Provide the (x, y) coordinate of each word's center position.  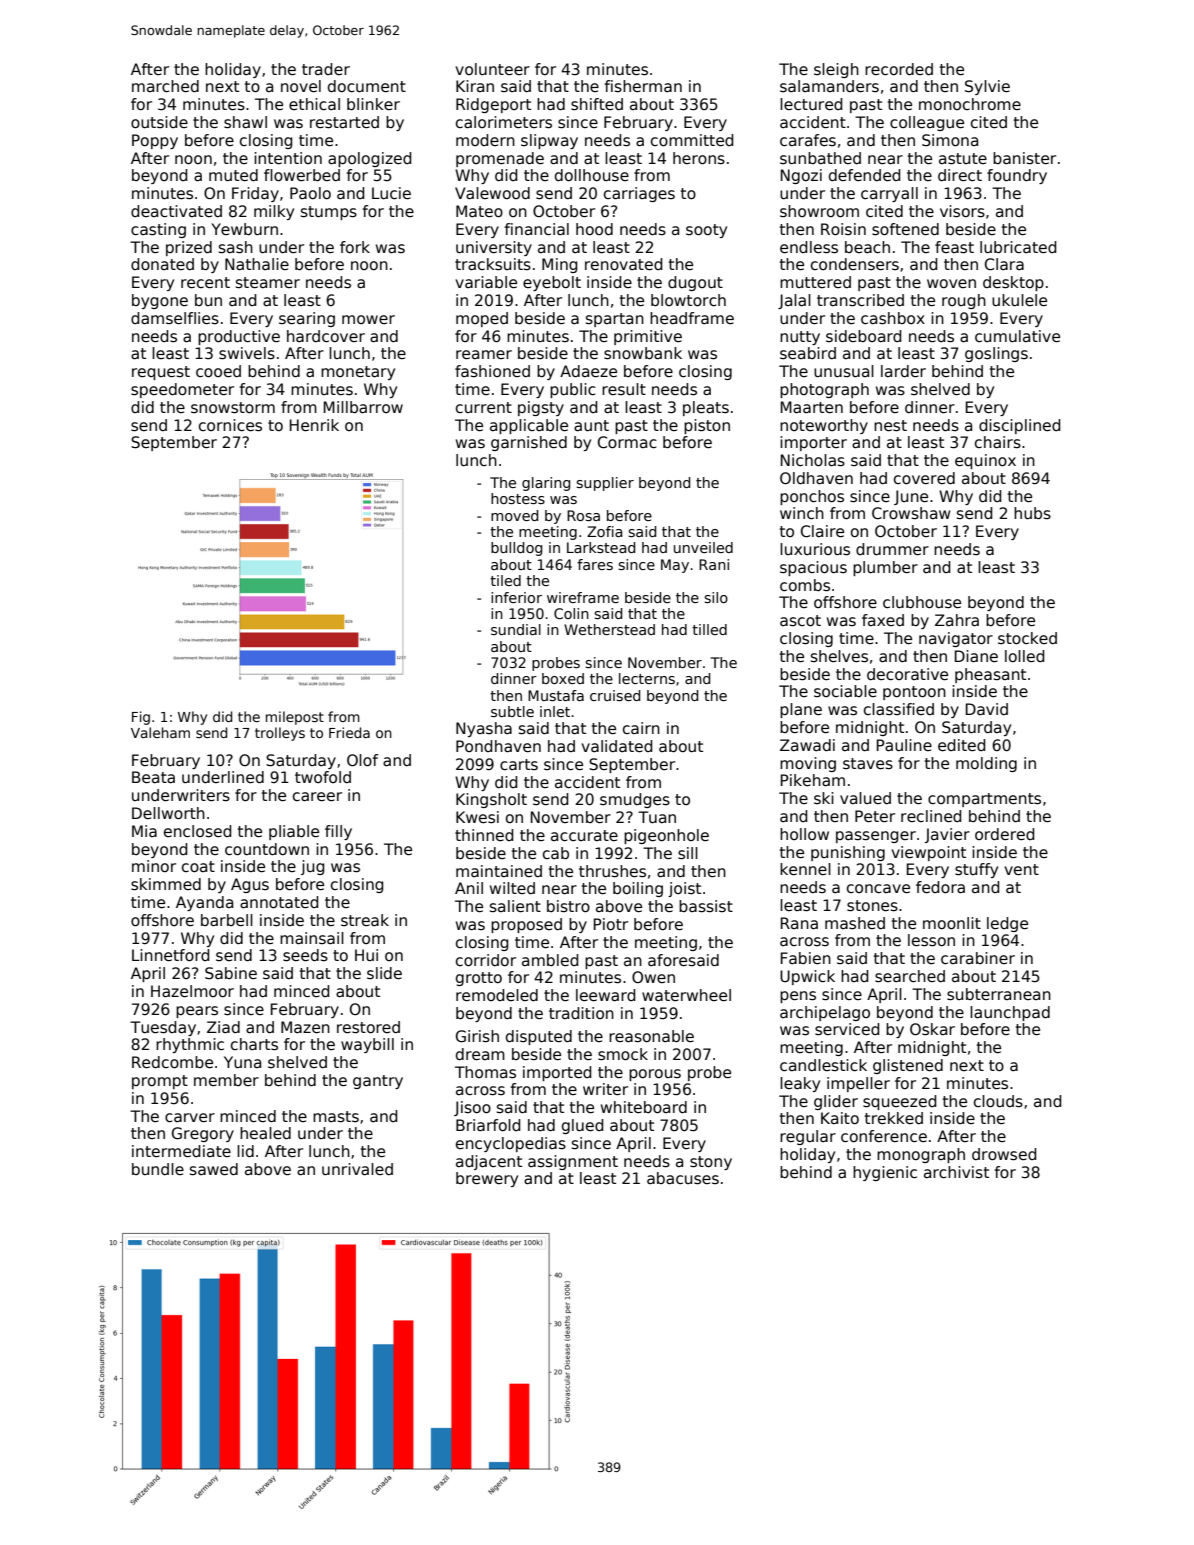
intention (288, 158)
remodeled (497, 995)
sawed (214, 1169)
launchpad (1010, 1013)
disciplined (1020, 426)
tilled (709, 629)
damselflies (175, 318)
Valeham (160, 732)
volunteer (492, 69)
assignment (573, 1162)
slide (384, 973)
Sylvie (987, 87)
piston (707, 426)
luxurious (815, 549)
